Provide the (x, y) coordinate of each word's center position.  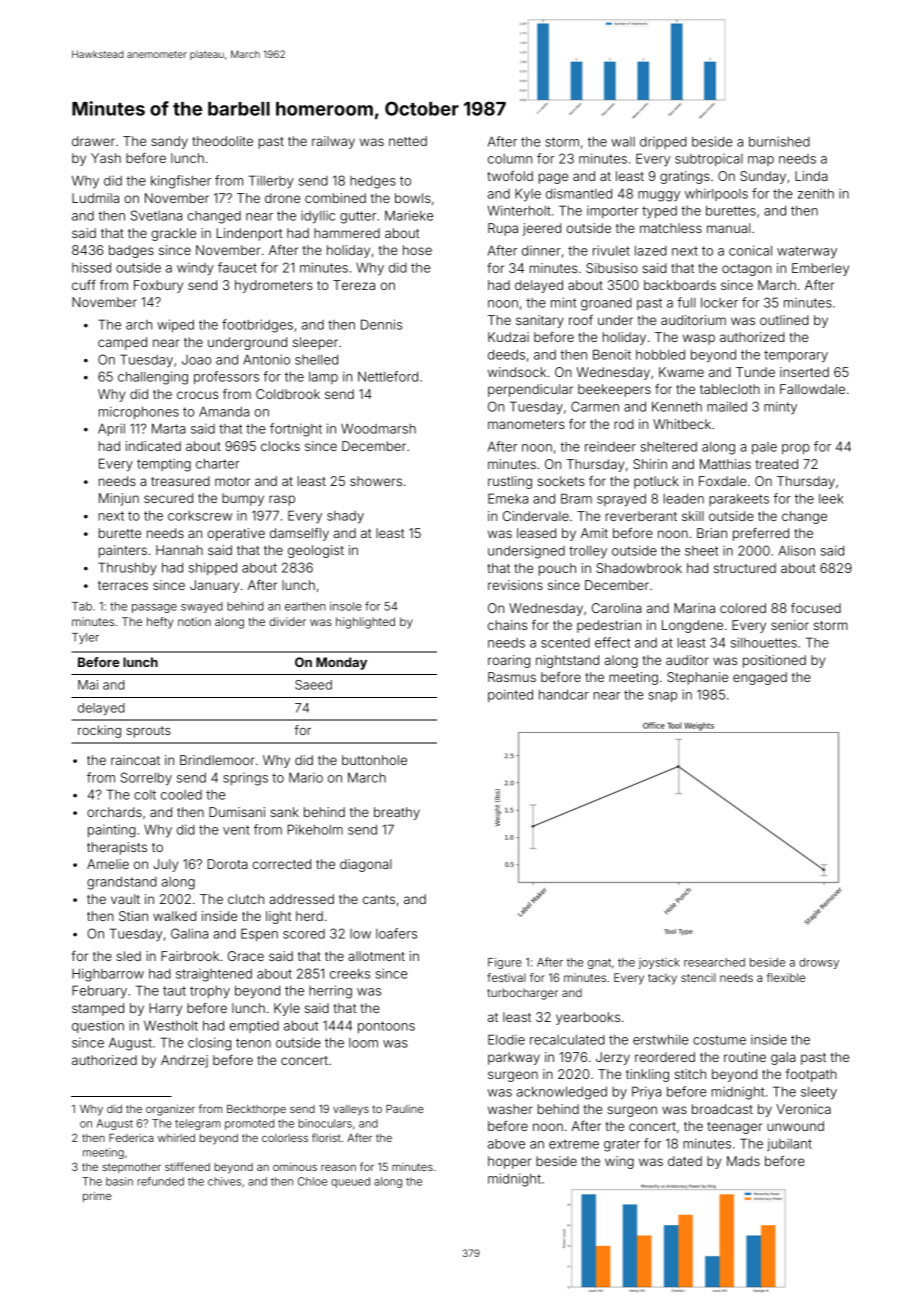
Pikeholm (315, 829)
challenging (153, 378)
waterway (807, 252)
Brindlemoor (217, 760)
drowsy (819, 963)
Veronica (803, 1109)
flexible (786, 977)
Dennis (381, 324)
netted (408, 141)
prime (97, 1197)
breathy (397, 813)
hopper (509, 1162)
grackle (173, 234)
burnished (779, 141)
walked (174, 916)
